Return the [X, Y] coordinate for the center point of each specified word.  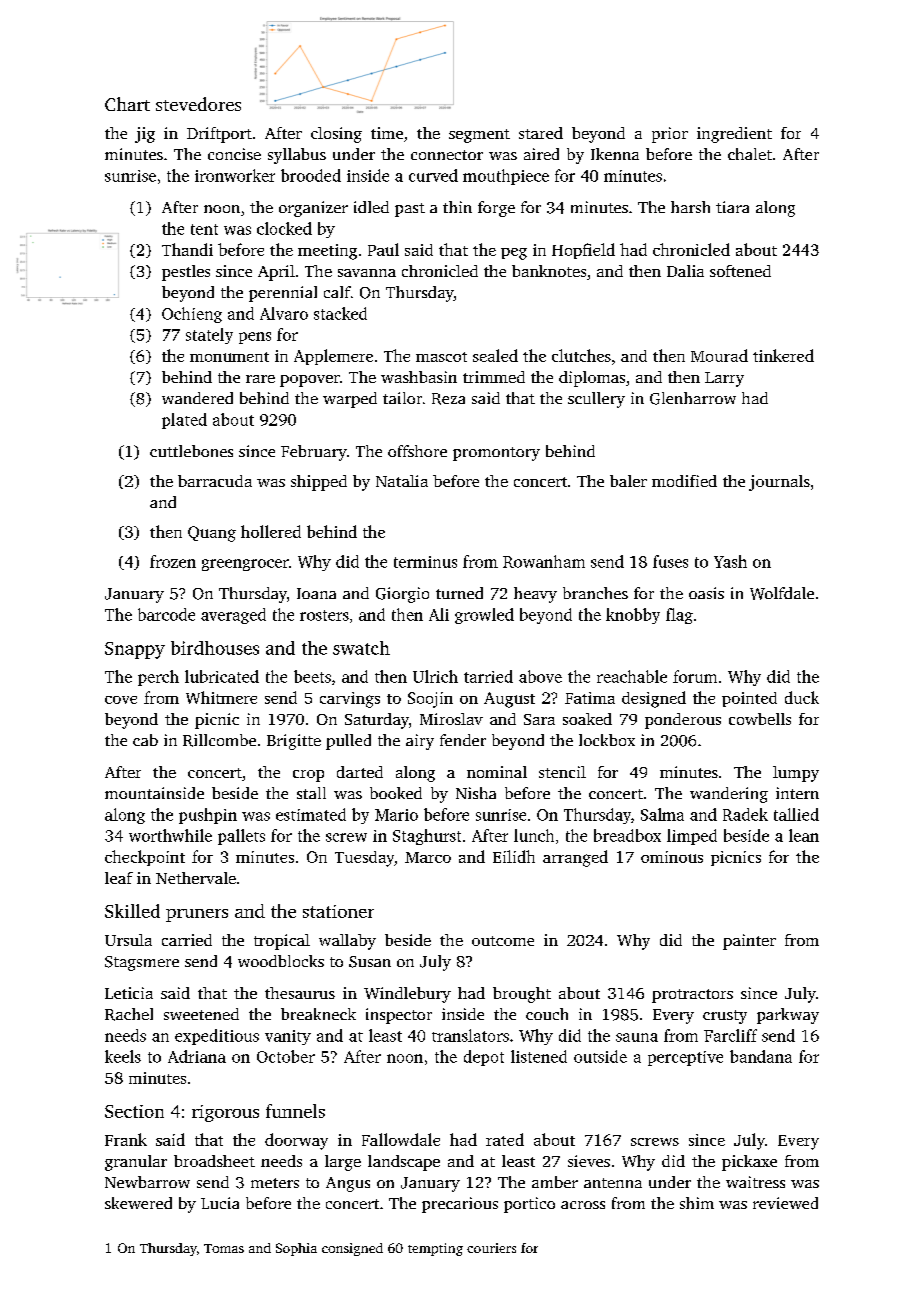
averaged [233, 616]
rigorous [225, 1113]
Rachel [129, 1014]
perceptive [685, 1058]
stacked [340, 313]
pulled [348, 742]
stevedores [198, 104]
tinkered [783, 355]
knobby [633, 616]
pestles [186, 273]
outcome [503, 941]
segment [479, 136]
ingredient [734, 135]
